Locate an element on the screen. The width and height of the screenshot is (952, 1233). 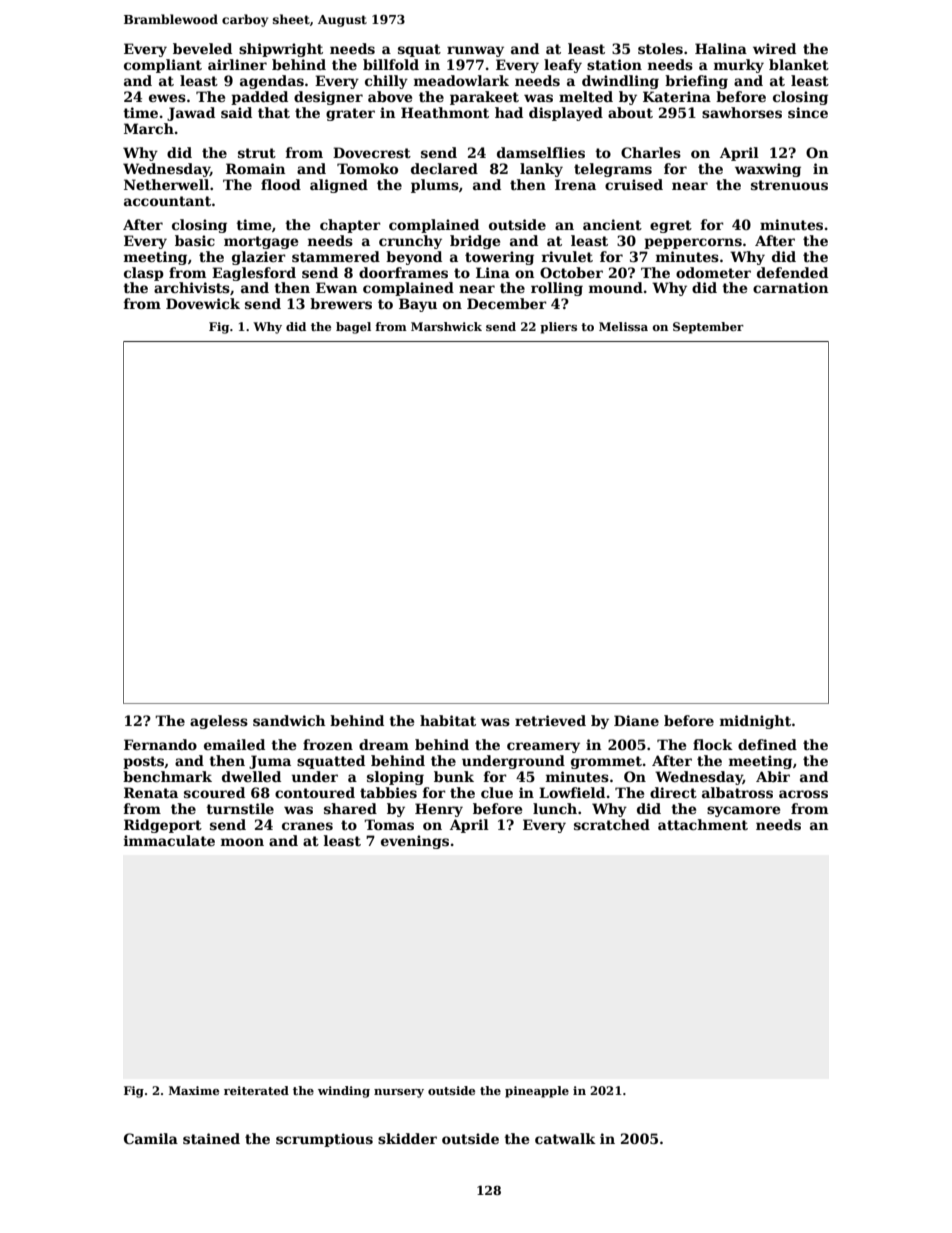
attachment is located at coordinates (703, 824).
